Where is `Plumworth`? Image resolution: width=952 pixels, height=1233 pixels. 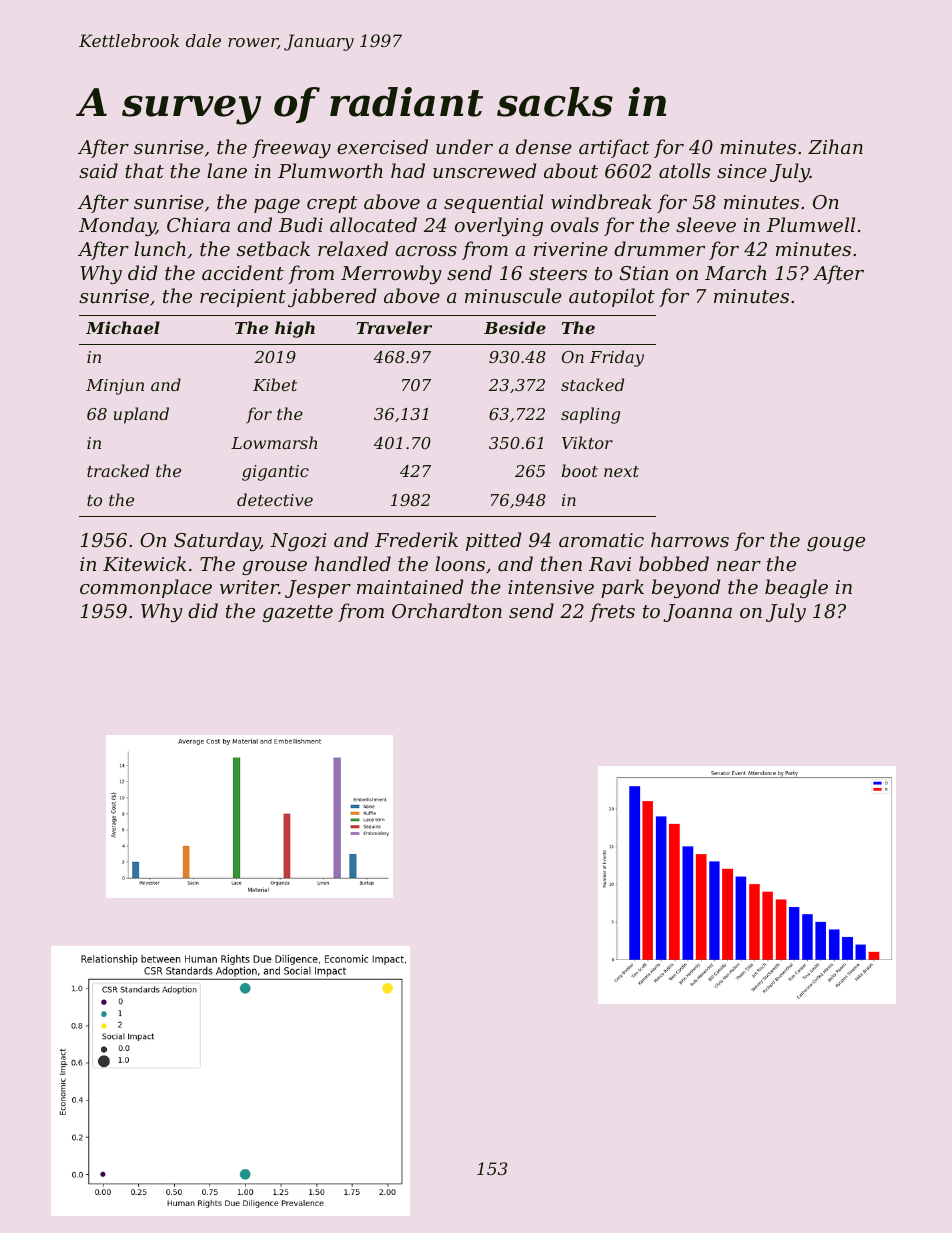 Plumworth is located at coordinates (330, 170).
